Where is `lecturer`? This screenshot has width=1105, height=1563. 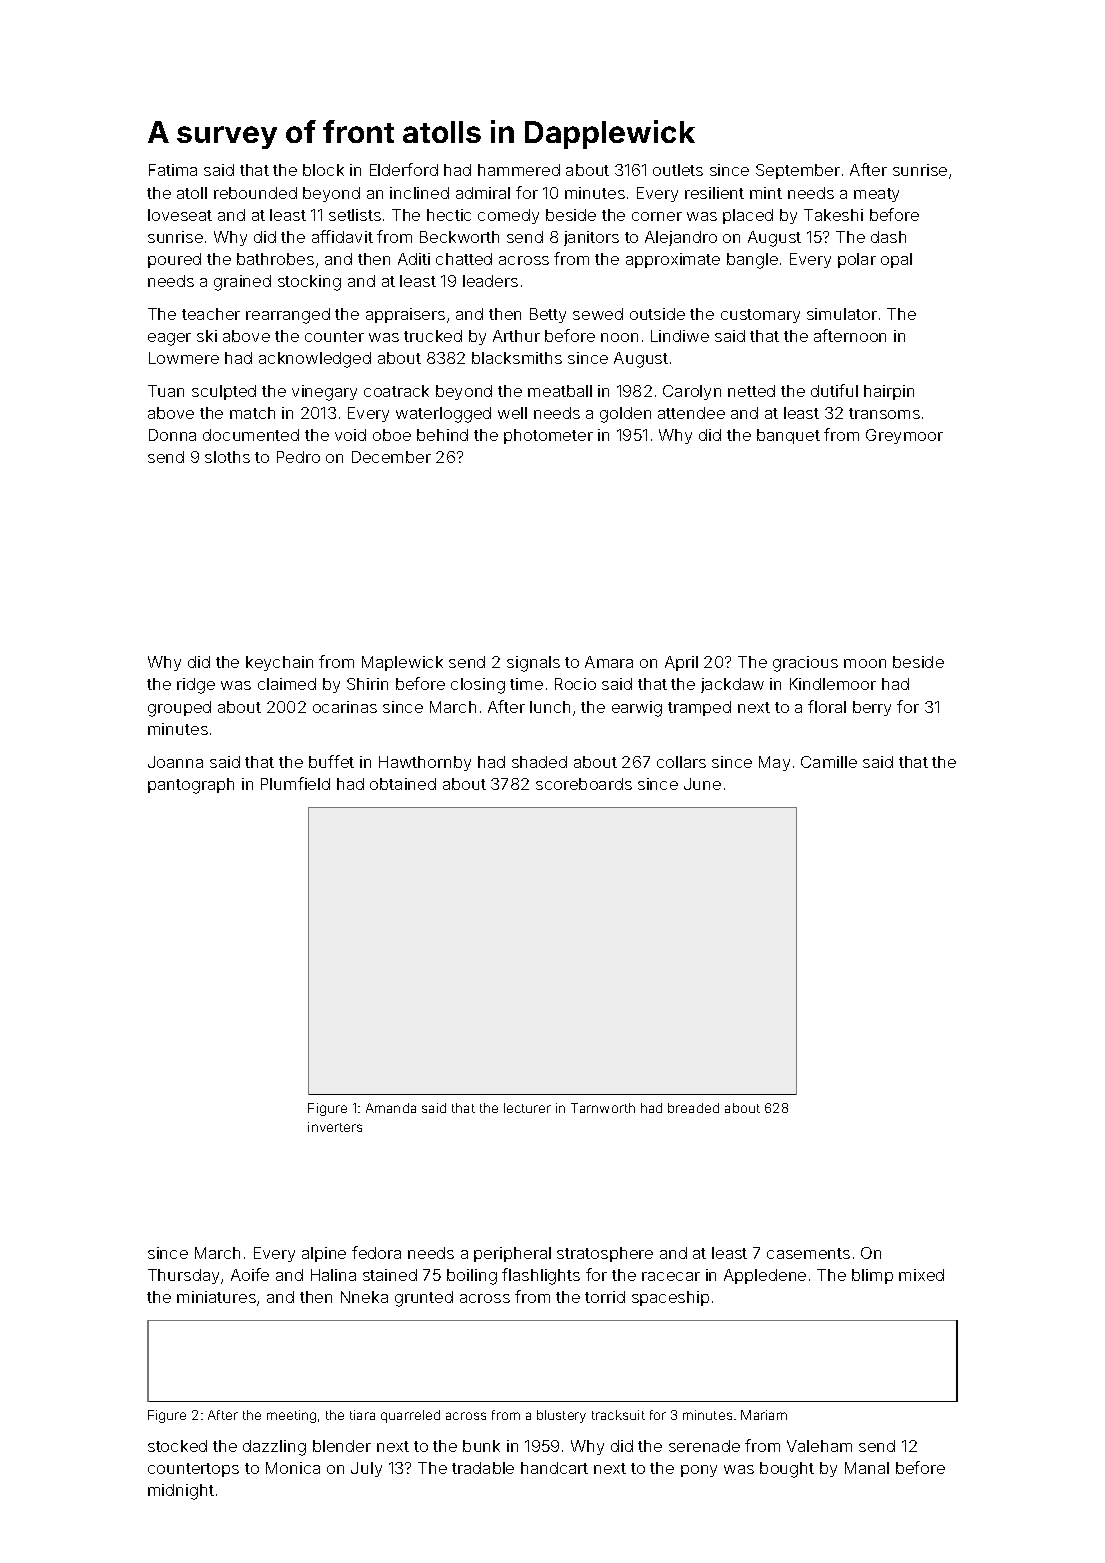
lecturer is located at coordinates (527, 1108).
